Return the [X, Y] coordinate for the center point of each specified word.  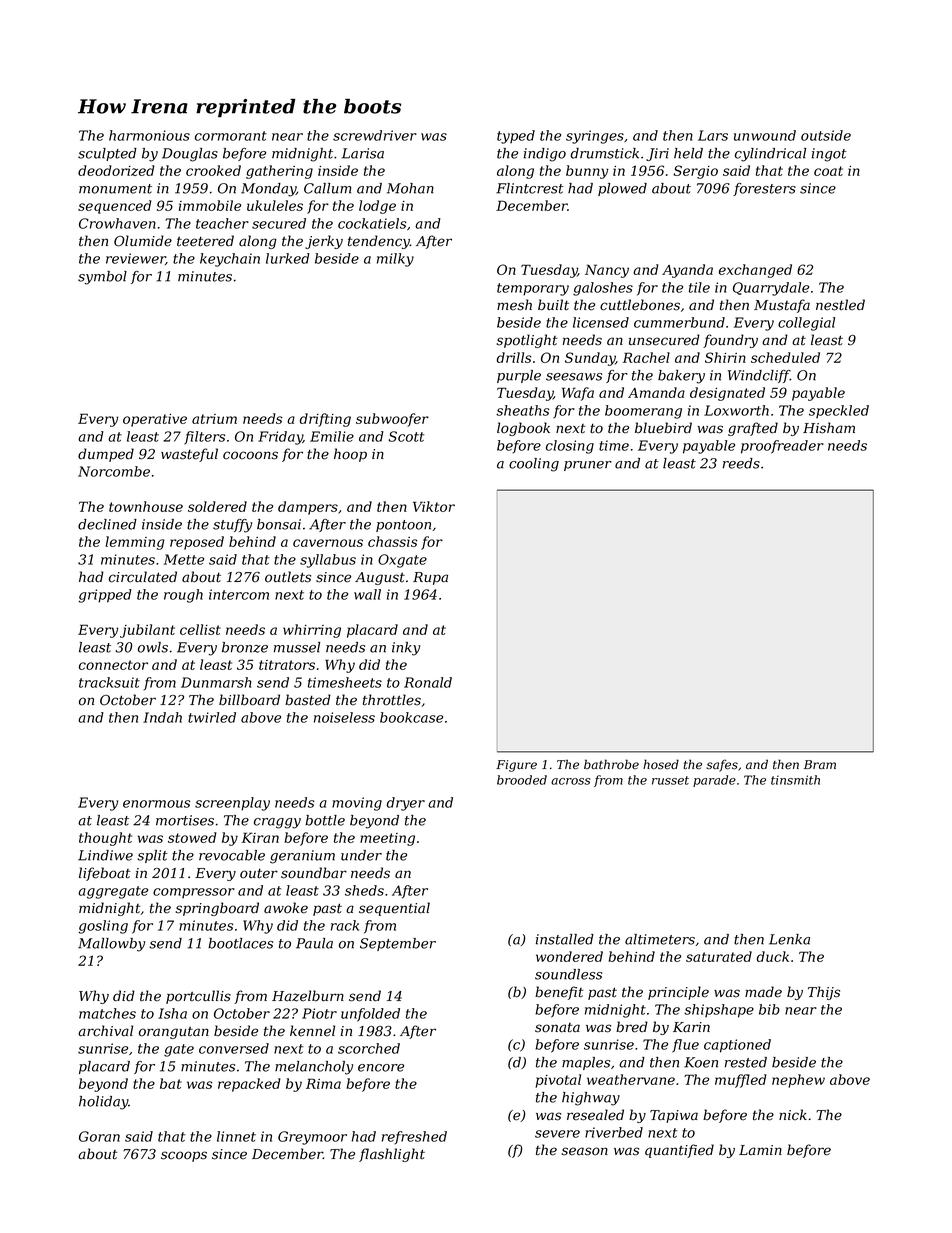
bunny [587, 172]
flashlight [392, 1155]
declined [107, 524]
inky [406, 649]
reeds [741, 463]
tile [699, 287]
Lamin [760, 1150]
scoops [184, 1156]
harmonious [149, 135]
